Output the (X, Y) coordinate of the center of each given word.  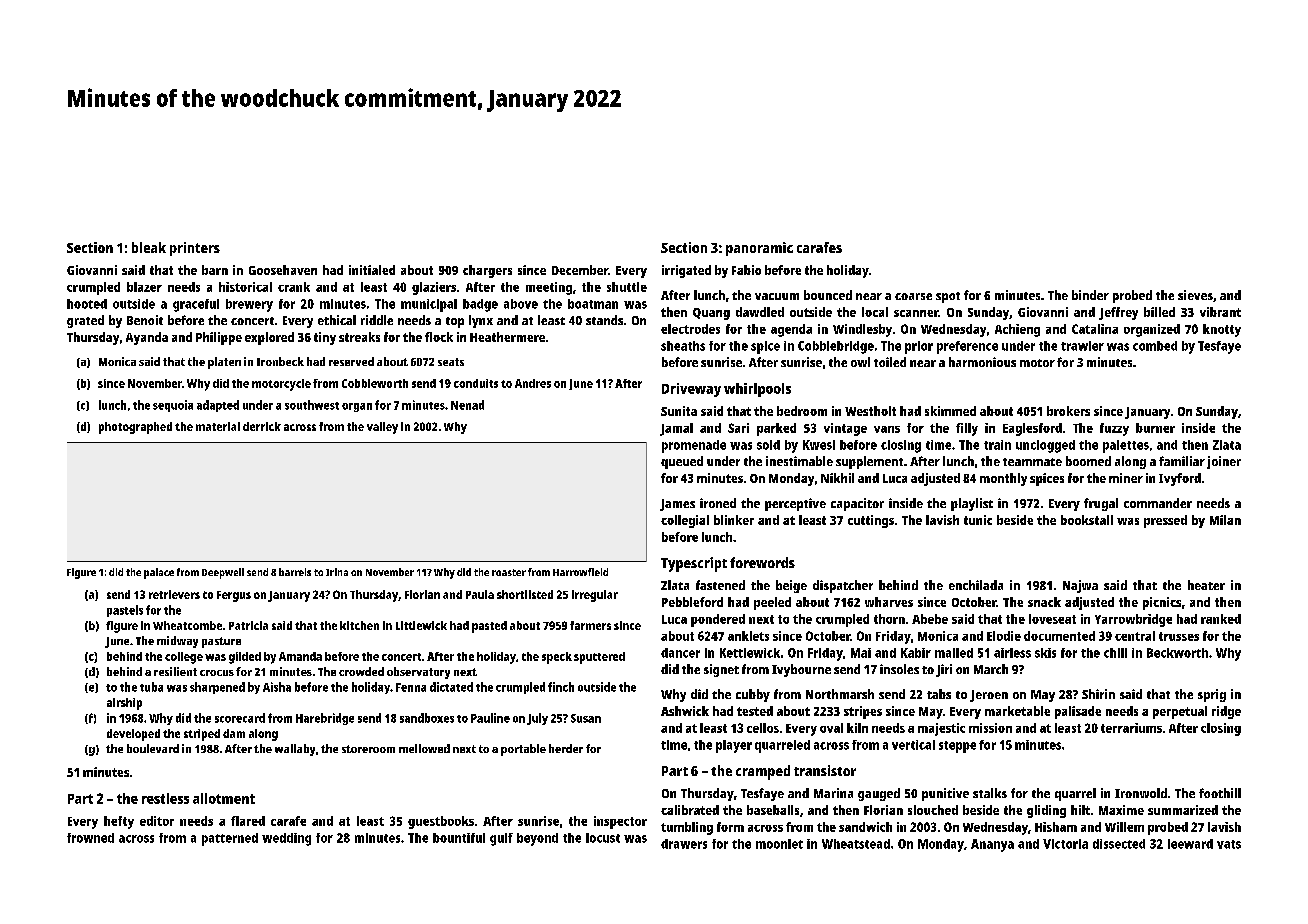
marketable (1017, 711)
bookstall (1087, 520)
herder (566, 748)
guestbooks (441, 822)
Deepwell (223, 573)
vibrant (1220, 312)
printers (195, 249)
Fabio (746, 270)
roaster (509, 572)
